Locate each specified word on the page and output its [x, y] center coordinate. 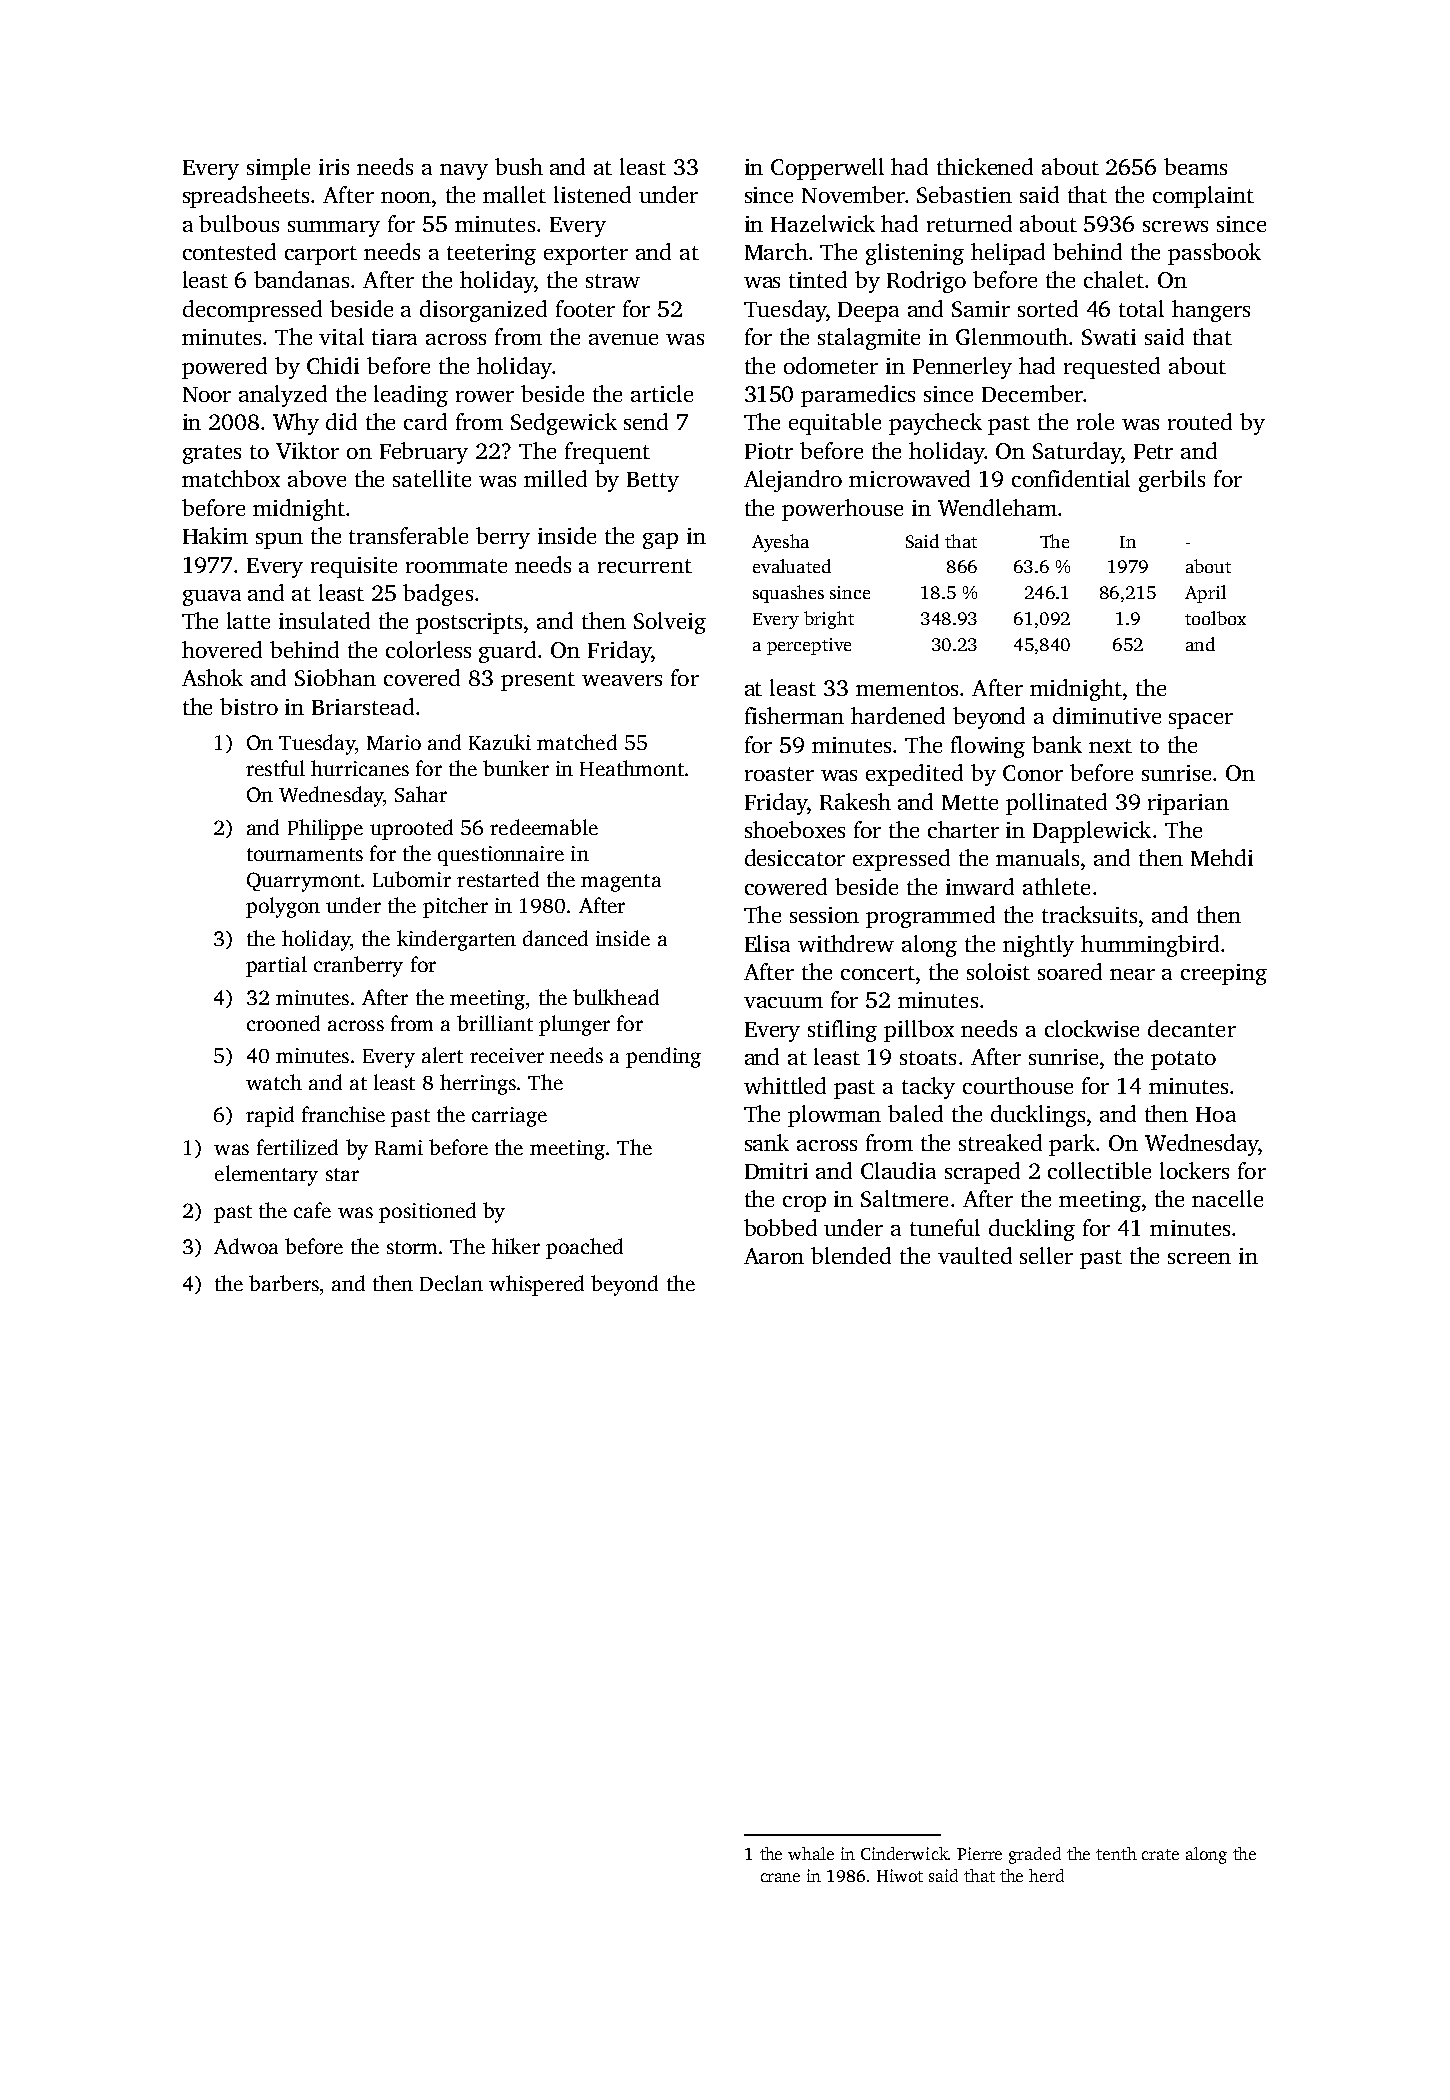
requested [1112, 368]
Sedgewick [564, 424]
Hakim [215, 535]
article [662, 393]
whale [811, 1853]
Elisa [767, 943]
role [1095, 421]
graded [1035, 1855]
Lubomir [412, 879]
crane [780, 1877]
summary [334, 229]
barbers [284, 1283]
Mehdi [1222, 857]
